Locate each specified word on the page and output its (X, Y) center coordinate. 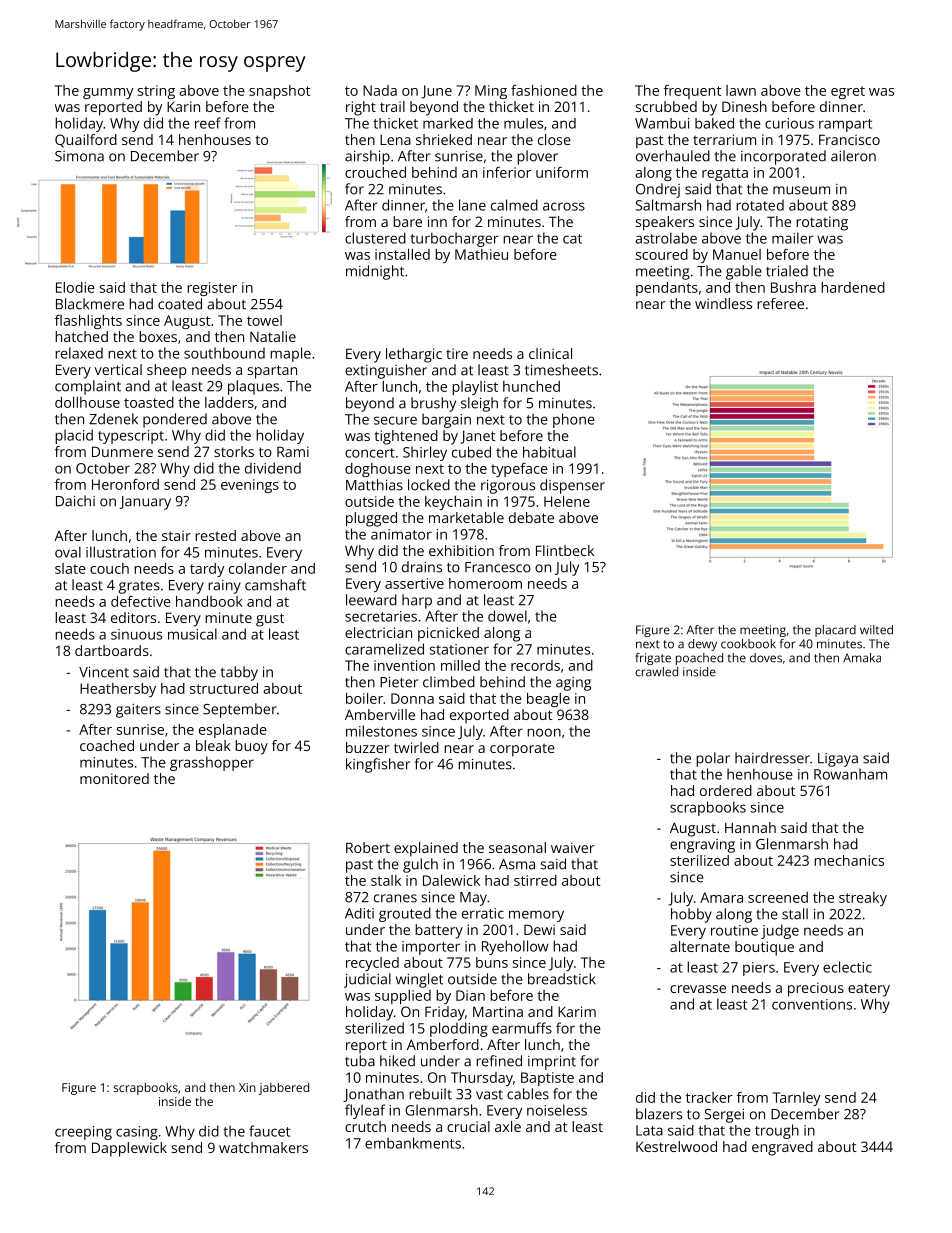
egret (848, 92)
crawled (656, 672)
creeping (83, 1133)
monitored (114, 778)
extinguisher (386, 371)
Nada (380, 90)
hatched (81, 336)
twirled (416, 747)
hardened (853, 287)
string (156, 92)
